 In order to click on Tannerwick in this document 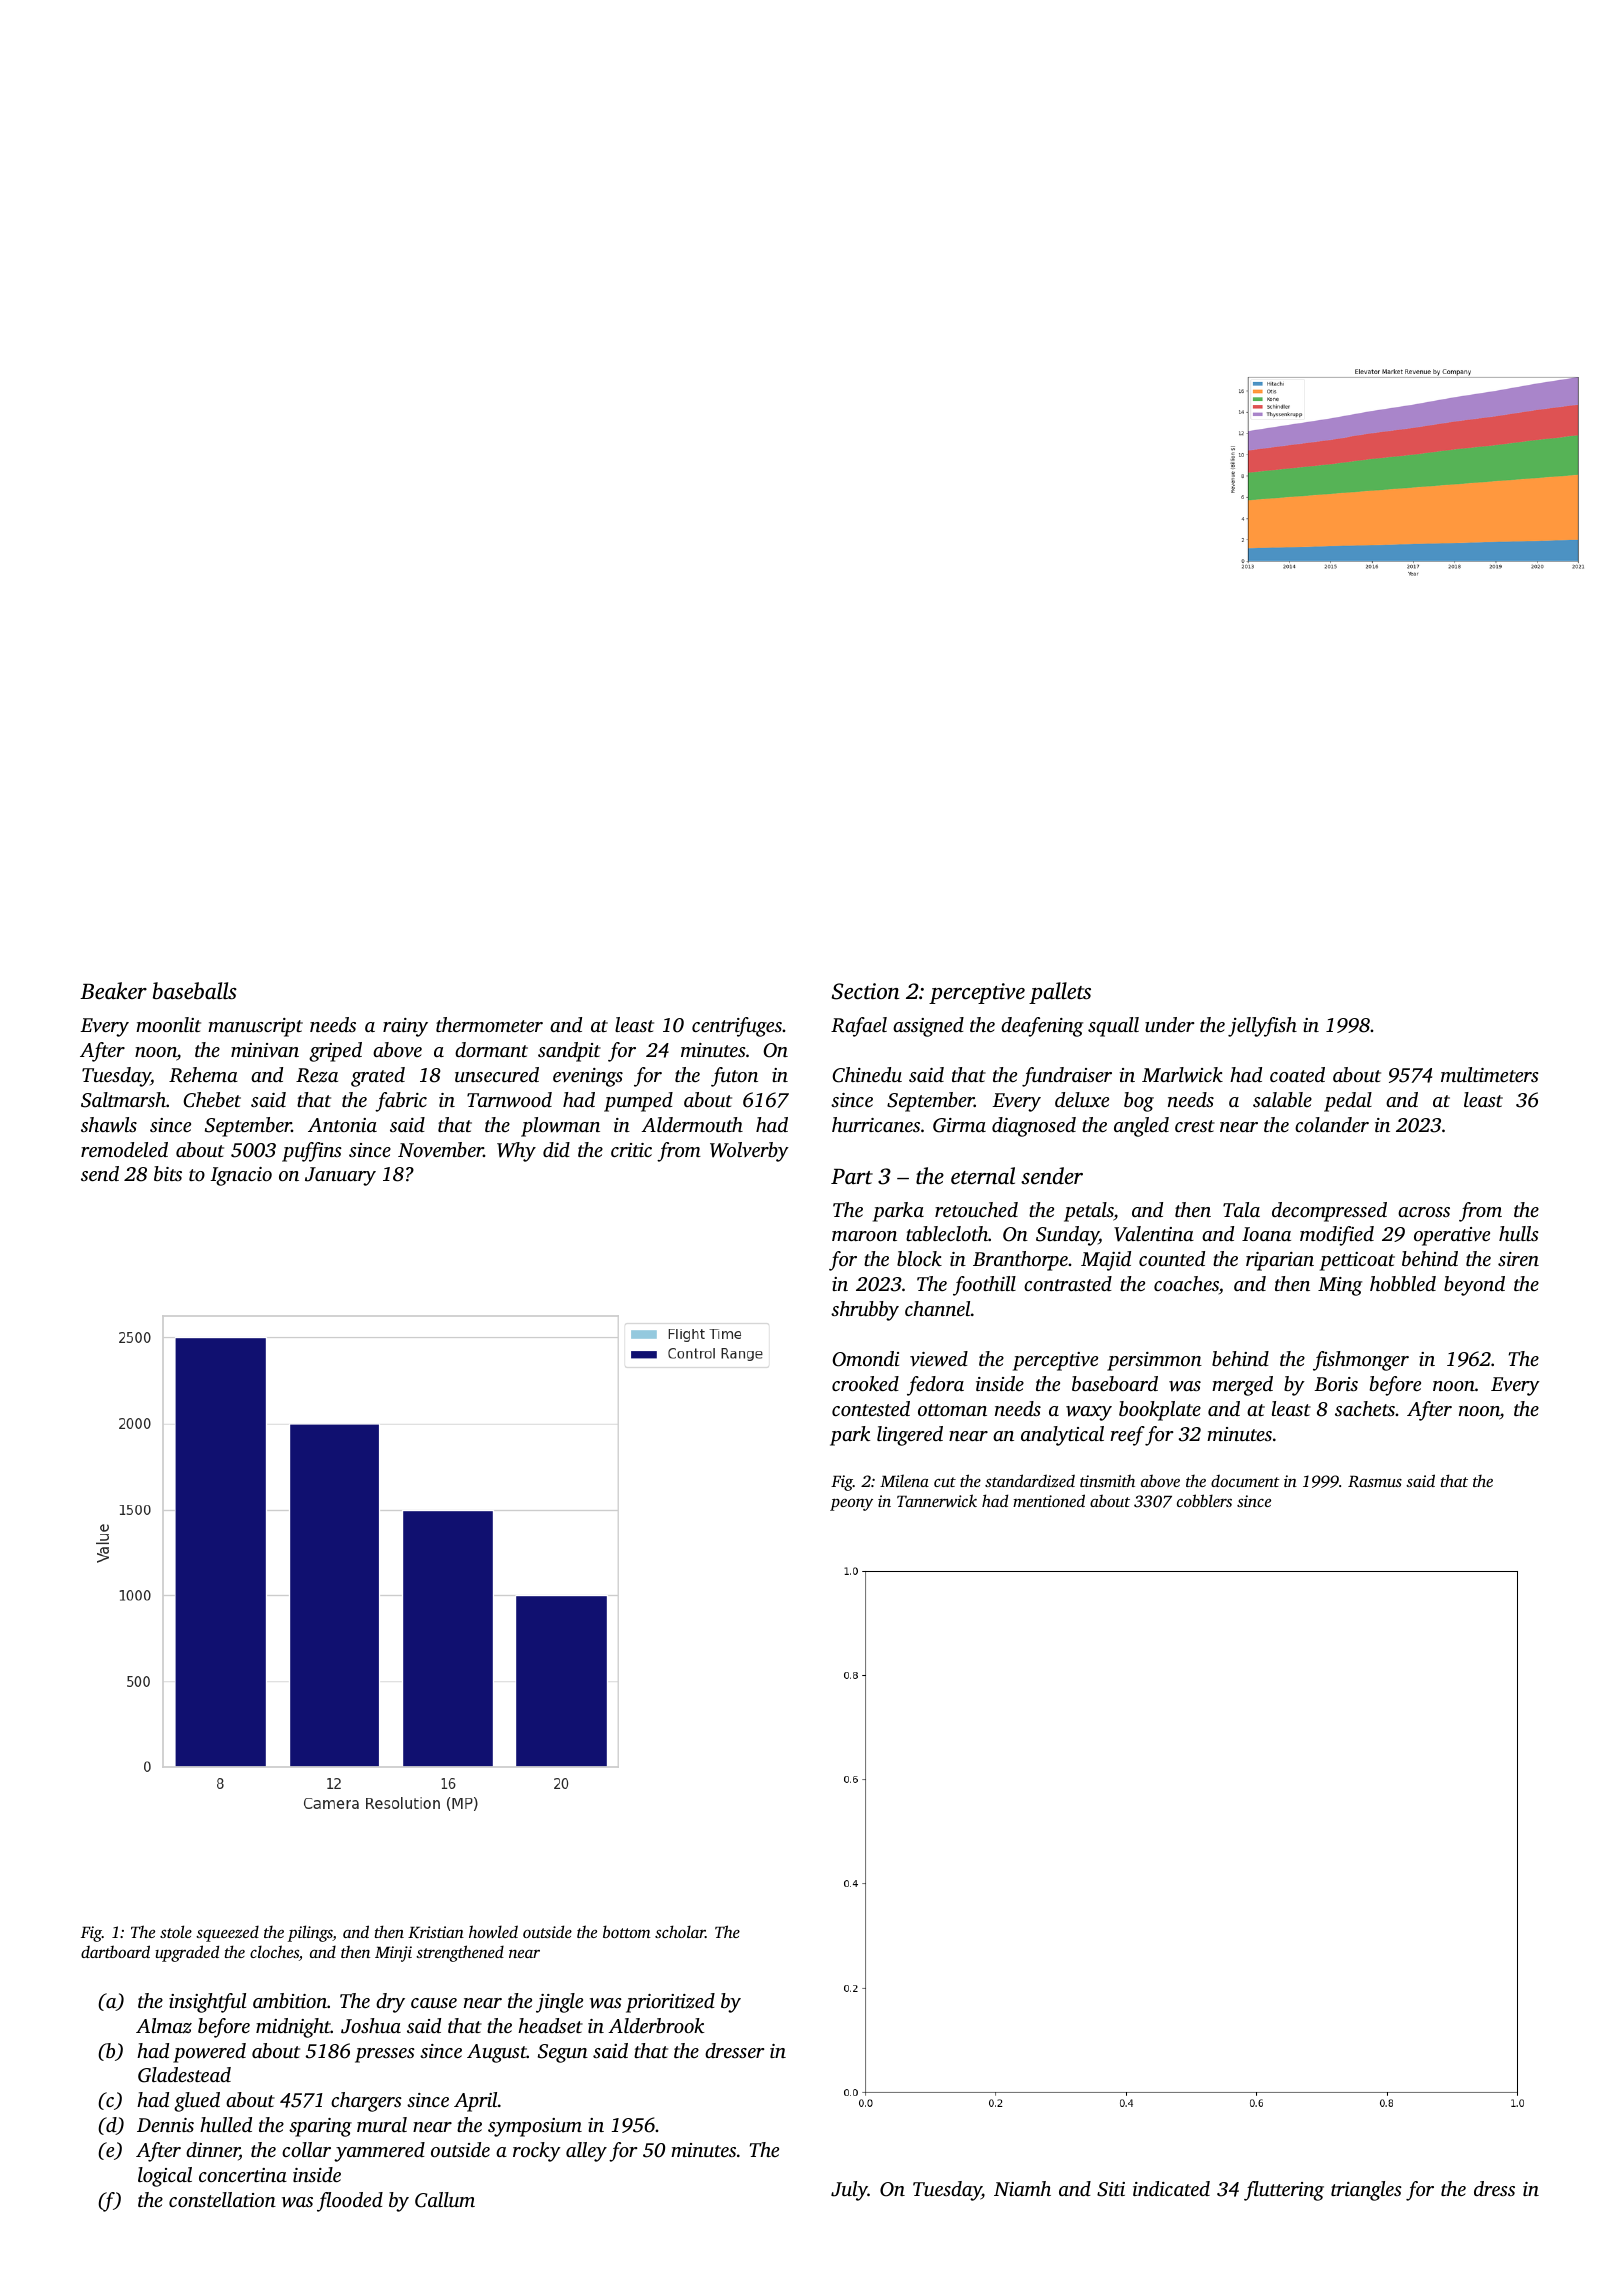, I will do `click(937, 1500)`.
